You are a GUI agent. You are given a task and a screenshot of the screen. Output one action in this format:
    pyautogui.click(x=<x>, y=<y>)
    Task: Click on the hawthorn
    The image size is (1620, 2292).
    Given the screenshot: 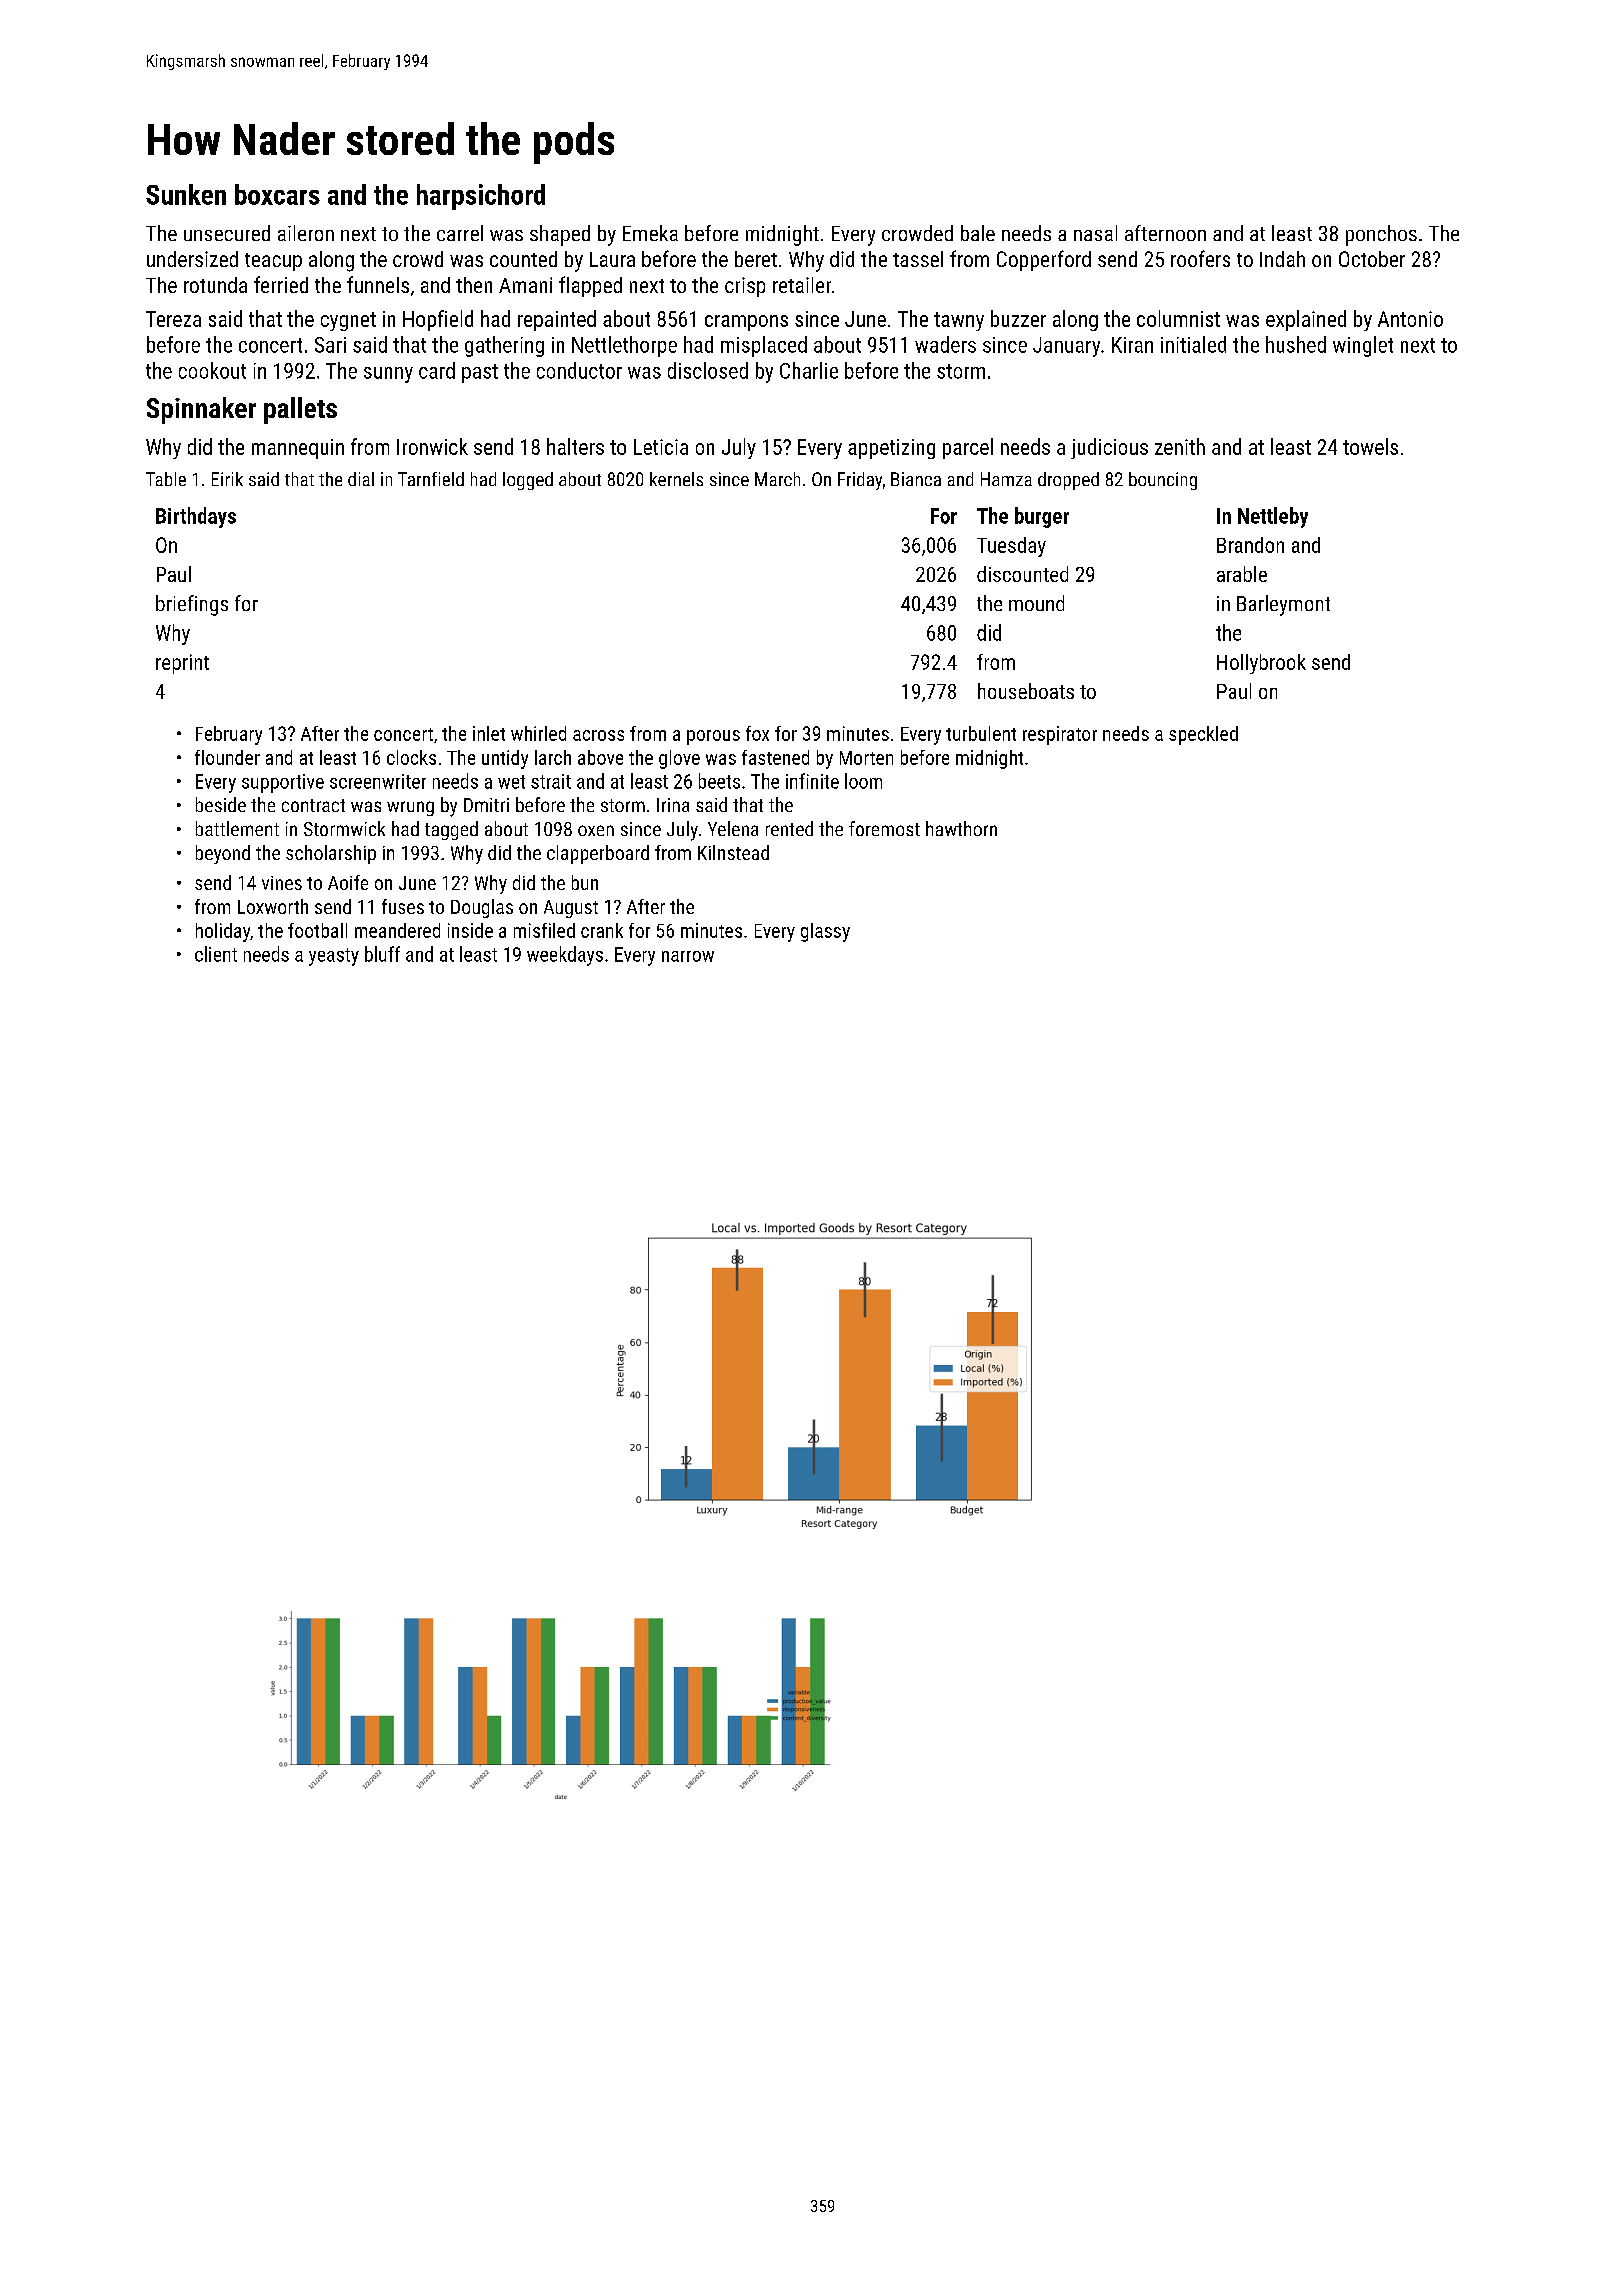 What is the action you would take?
    pyautogui.click(x=961, y=828)
